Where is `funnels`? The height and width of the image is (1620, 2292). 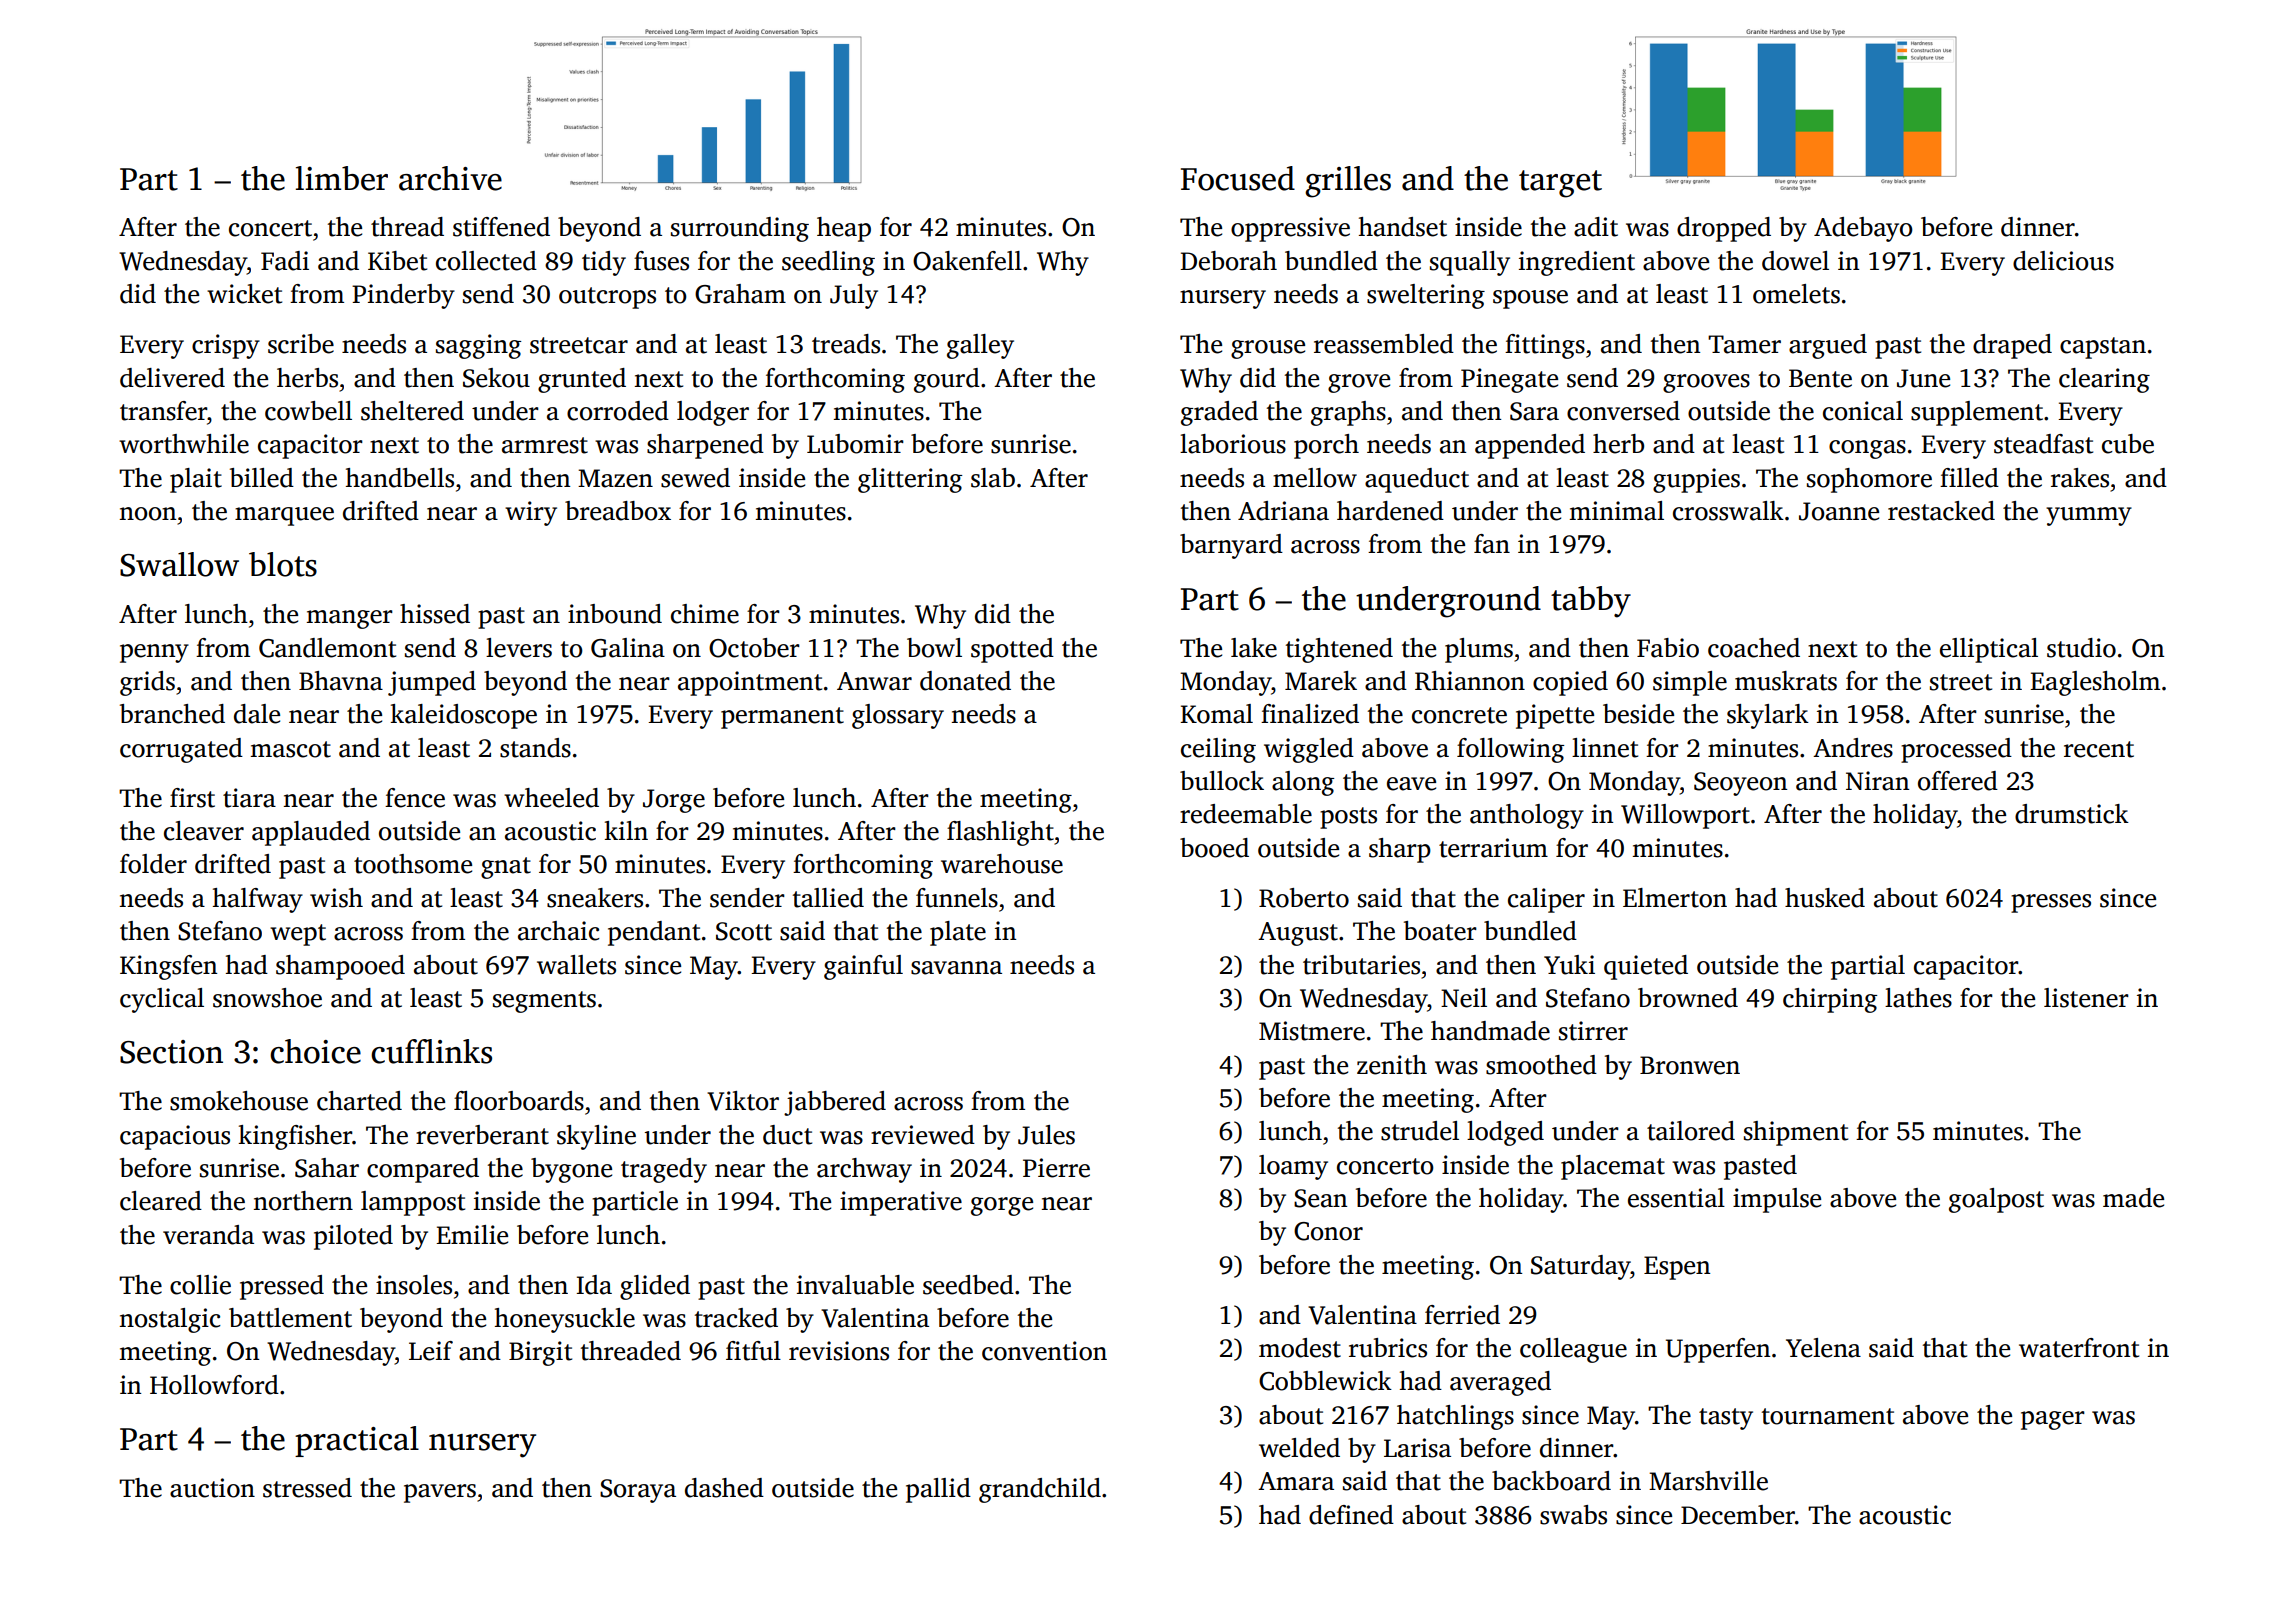
funnels is located at coordinates (957, 898).
